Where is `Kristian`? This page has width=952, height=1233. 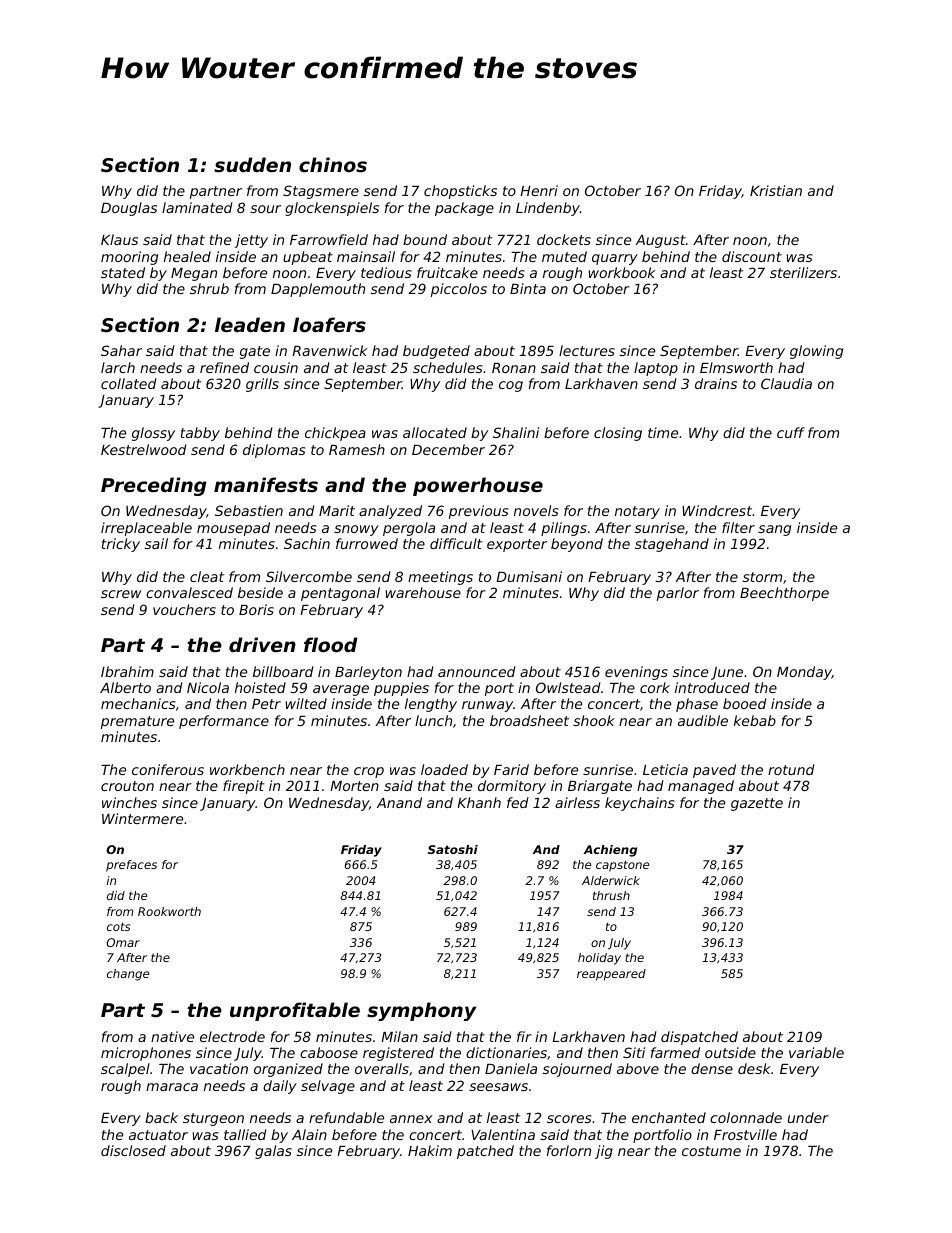 Kristian is located at coordinates (776, 190).
